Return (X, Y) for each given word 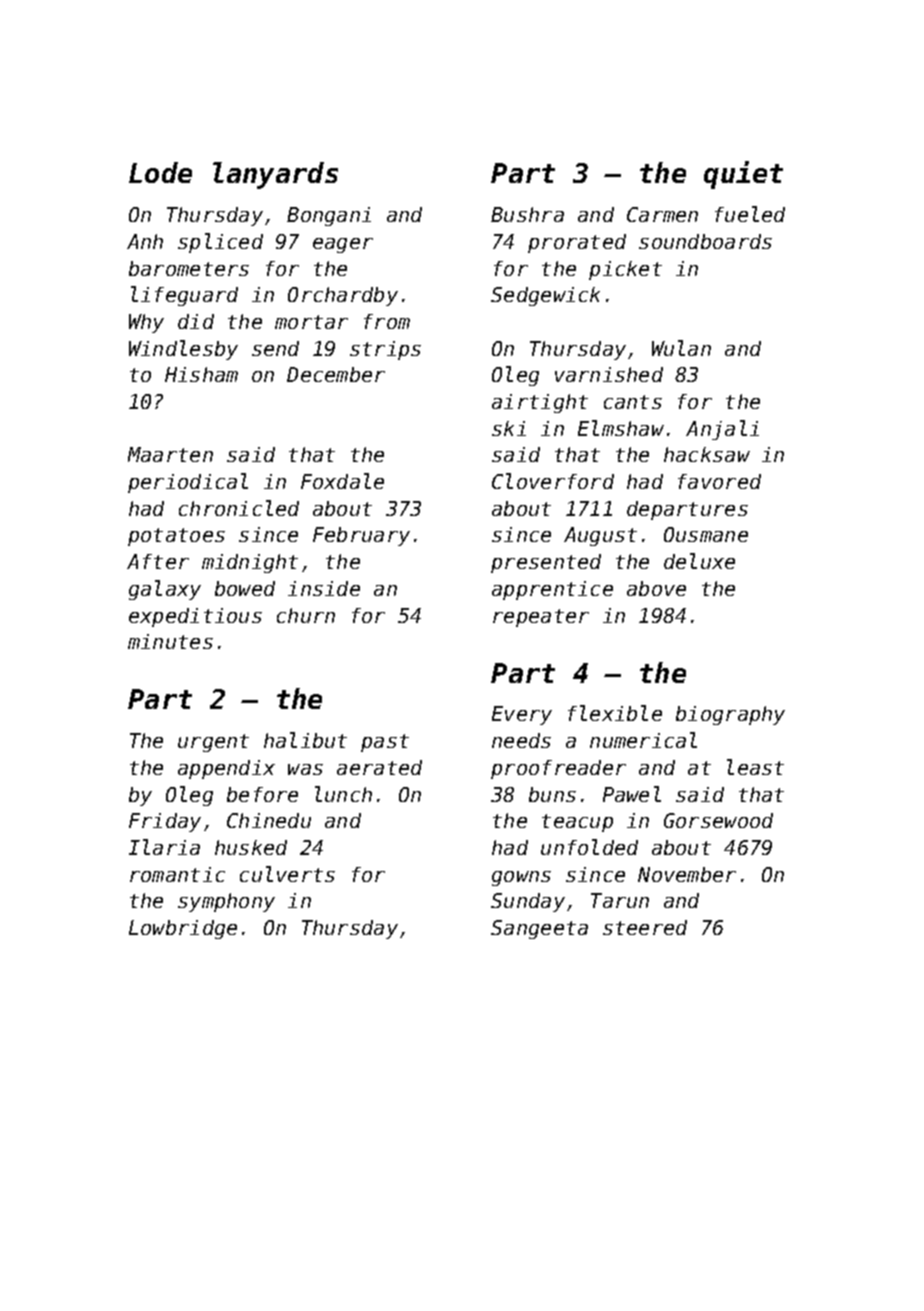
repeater (541, 618)
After (158, 561)
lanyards (275, 175)
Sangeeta (539, 929)
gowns (521, 878)
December (336, 374)
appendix (226, 769)
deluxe (699, 561)
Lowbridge (183, 929)
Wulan (681, 348)
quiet (743, 175)
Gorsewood (718, 820)
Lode (160, 172)
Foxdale (342, 481)
